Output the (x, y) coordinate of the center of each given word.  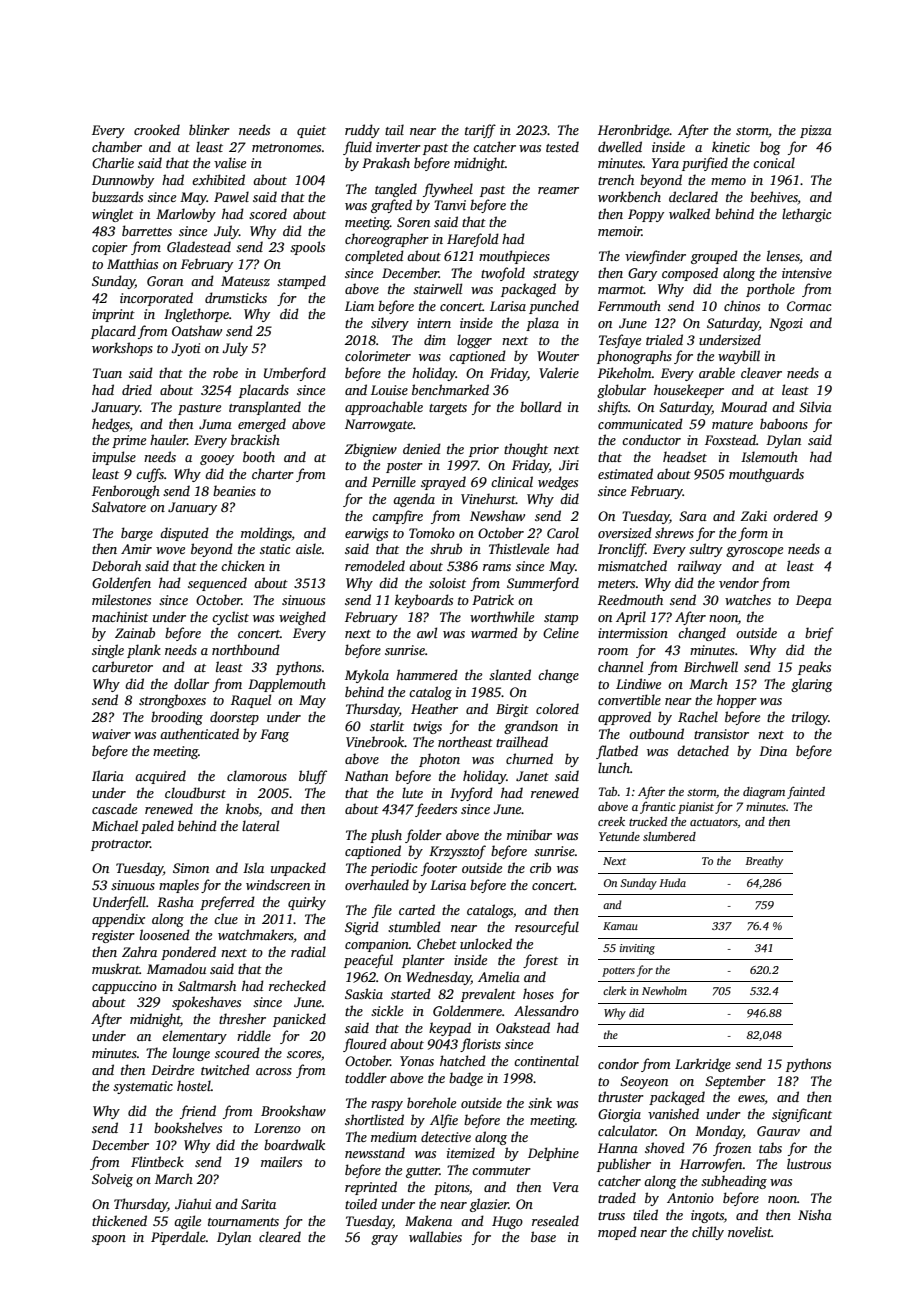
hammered (427, 674)
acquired (160, 777)
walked (689, 213)
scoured (237, 1052)
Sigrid (362, 928)
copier (110, 248)
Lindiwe (638, 683)
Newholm (664, 990)
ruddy (362, 131)
